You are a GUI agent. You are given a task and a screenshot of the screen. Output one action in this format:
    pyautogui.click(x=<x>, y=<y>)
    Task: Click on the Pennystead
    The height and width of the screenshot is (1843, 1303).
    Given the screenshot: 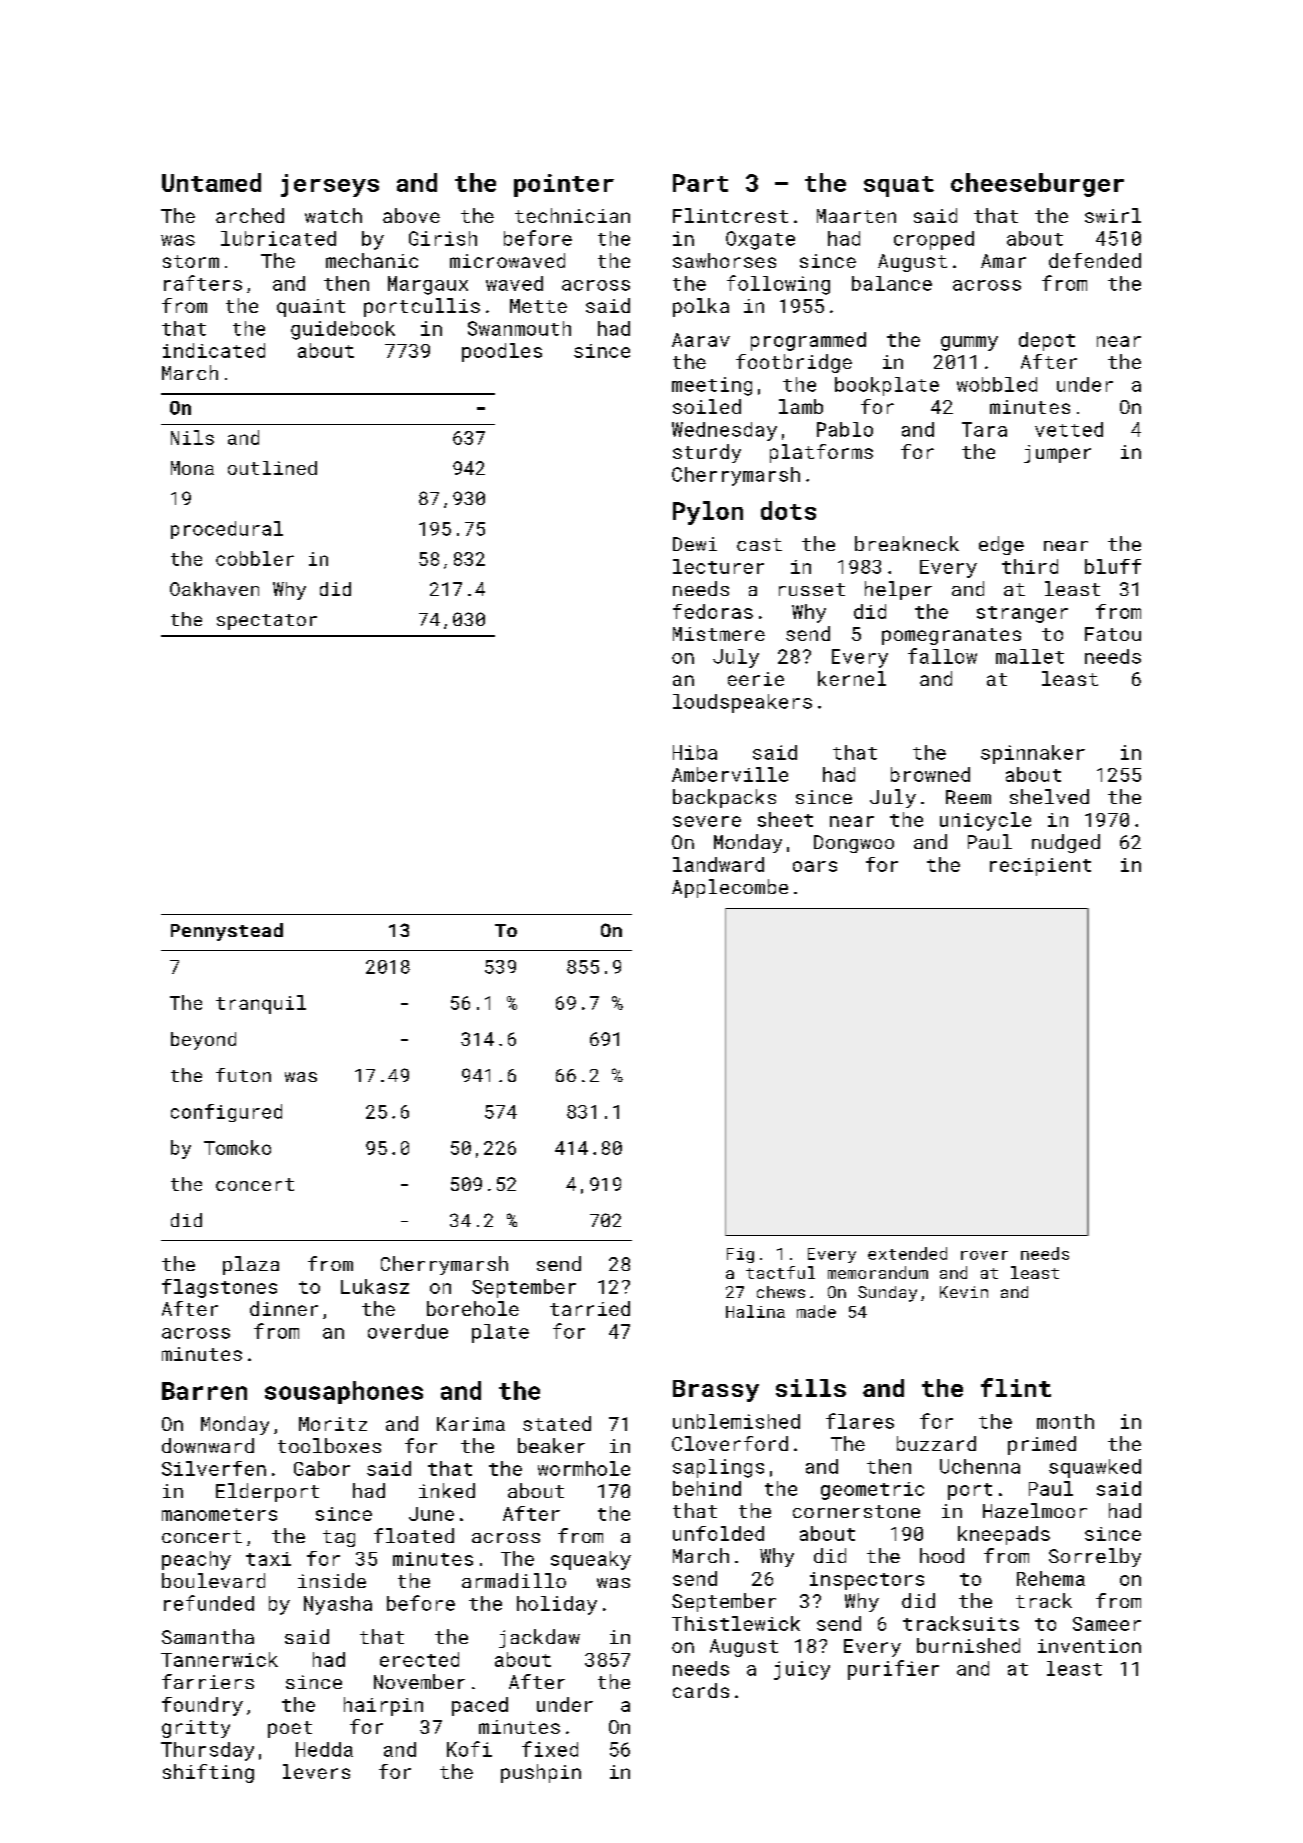 What is the action you would take?
    pyautogui.click(x=227, y=932)
